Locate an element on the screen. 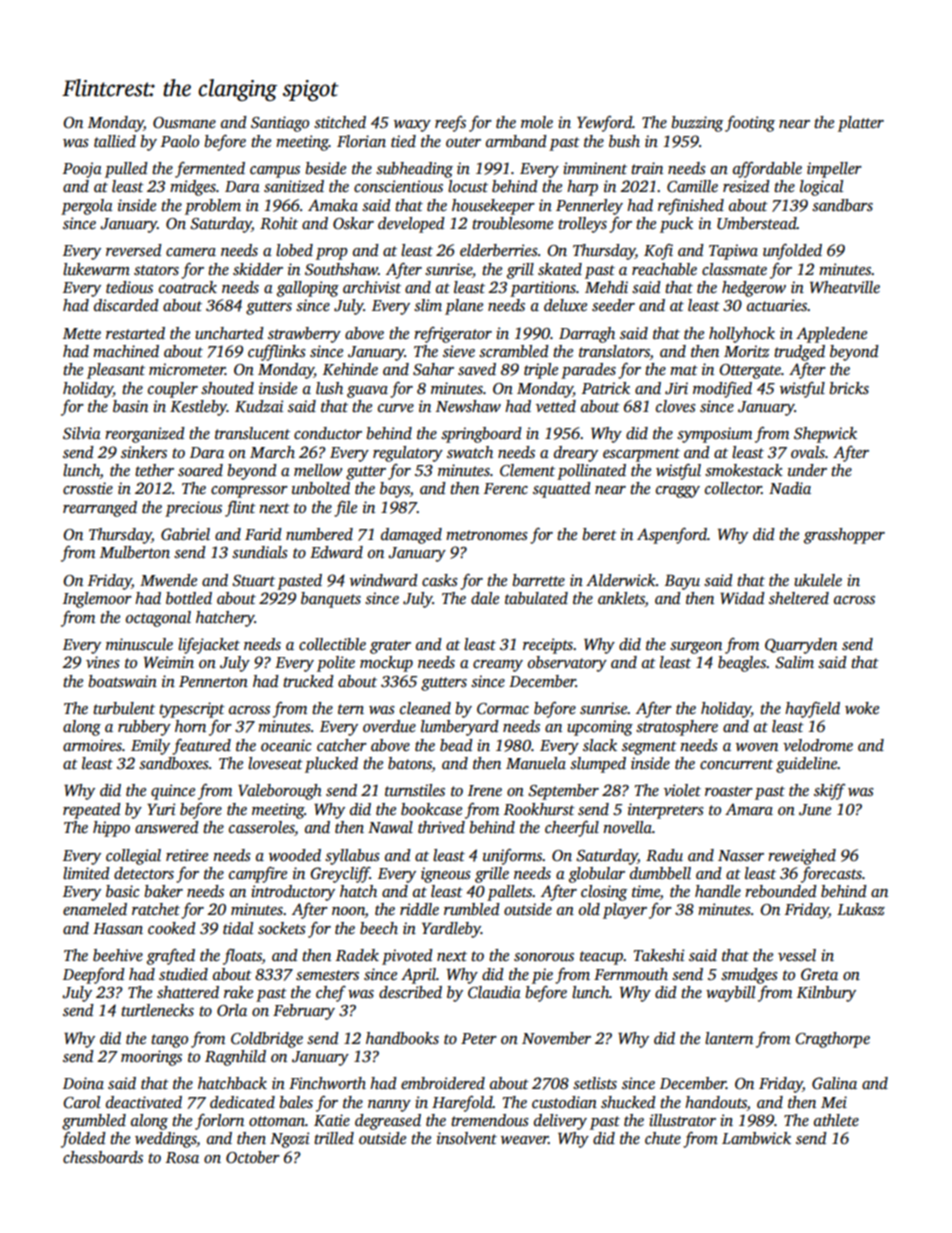 The image size is (952, 1233). pallets is located at coordinates (510, 893).
